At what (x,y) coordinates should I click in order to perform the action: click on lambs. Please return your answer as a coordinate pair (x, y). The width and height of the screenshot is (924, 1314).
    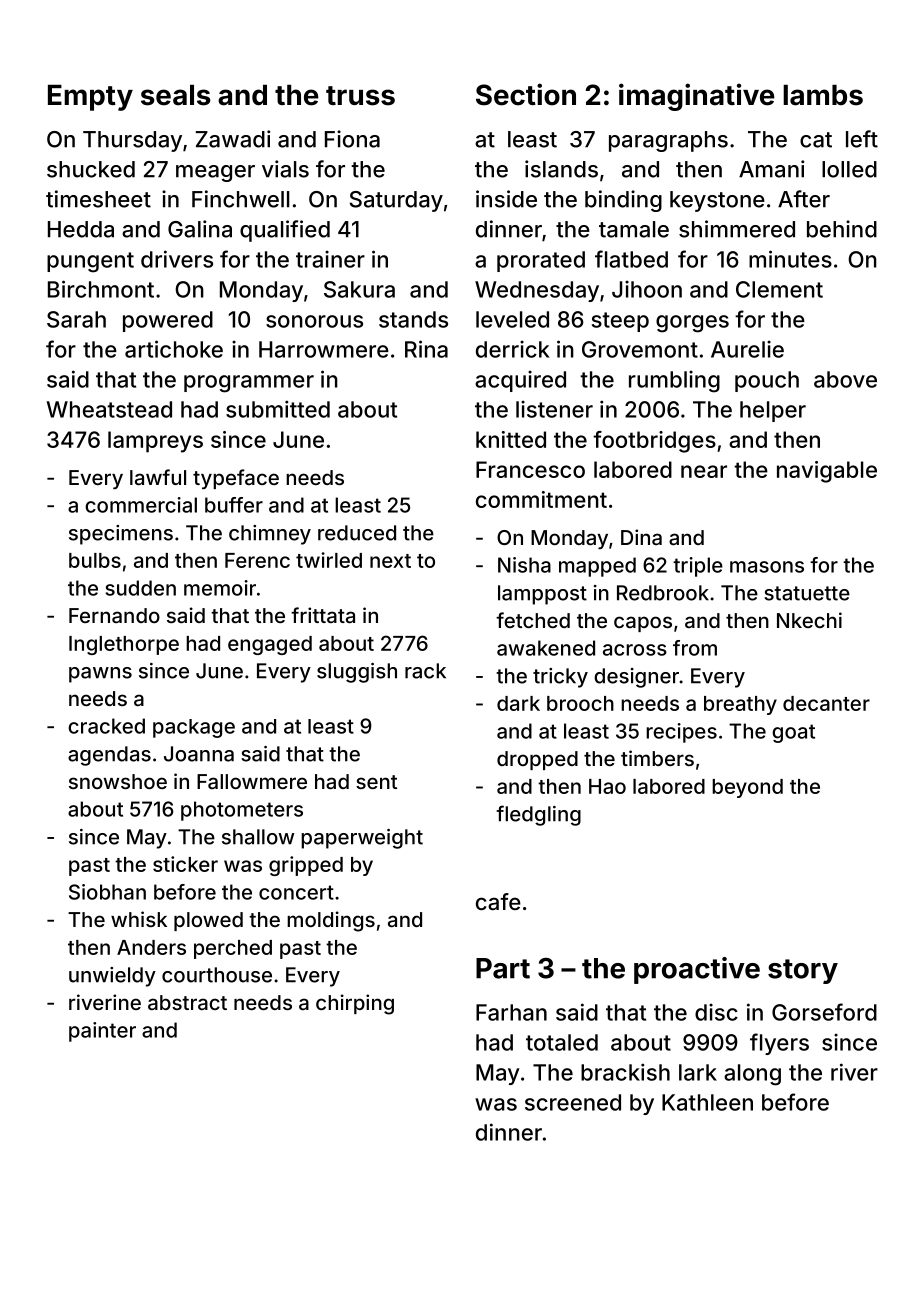
    Looking at the image, I should click on (823, 95).
